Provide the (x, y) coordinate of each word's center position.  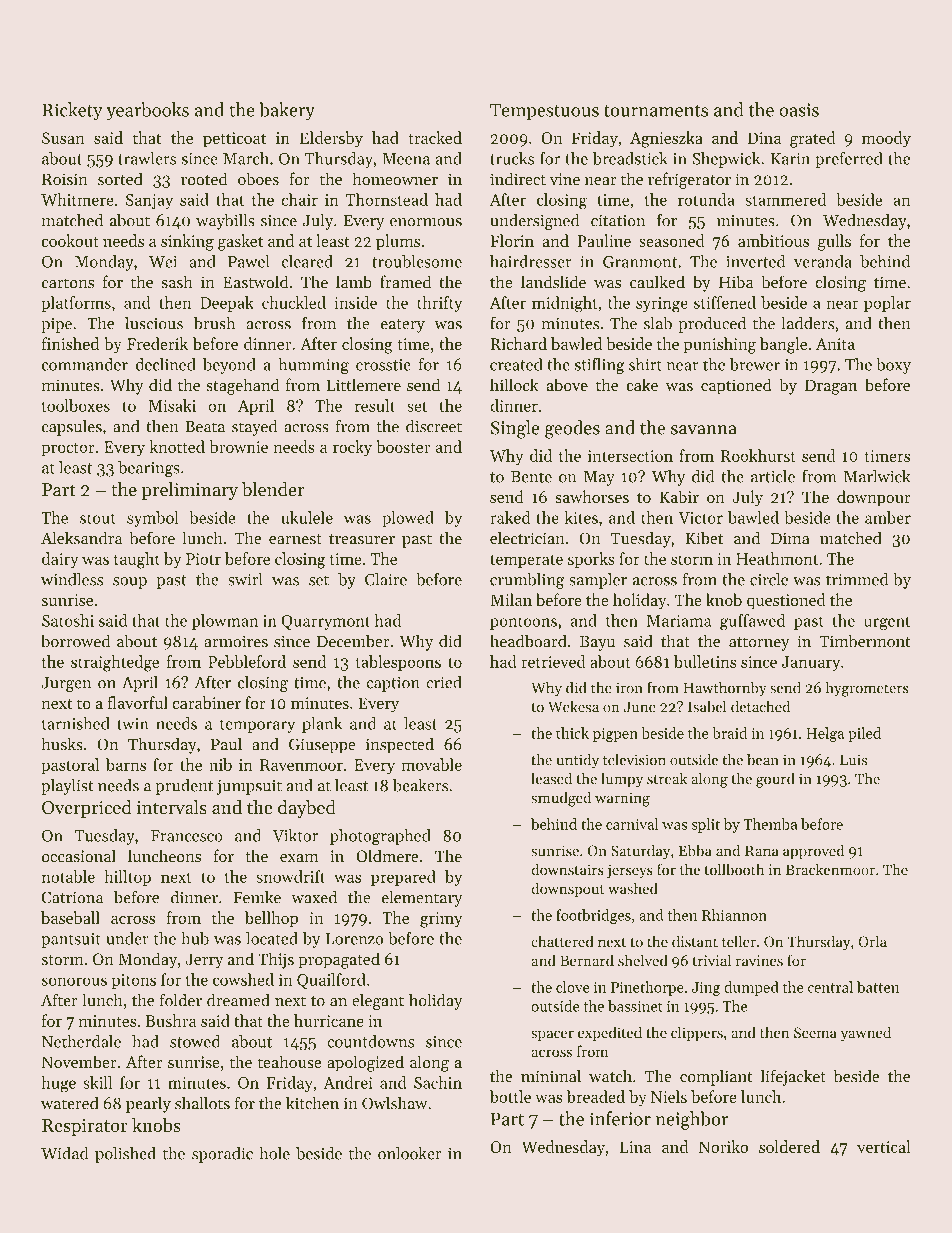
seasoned (672, 240)
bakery (287, 111)
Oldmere (387, 855)
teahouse (290, 1061)
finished (70, 343)
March (246, 158)
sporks (591, 560)
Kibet (704, 538)
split (706, 825)
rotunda (706, 199)
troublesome (417, 261)
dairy (60, 560)
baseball (70, 917)
